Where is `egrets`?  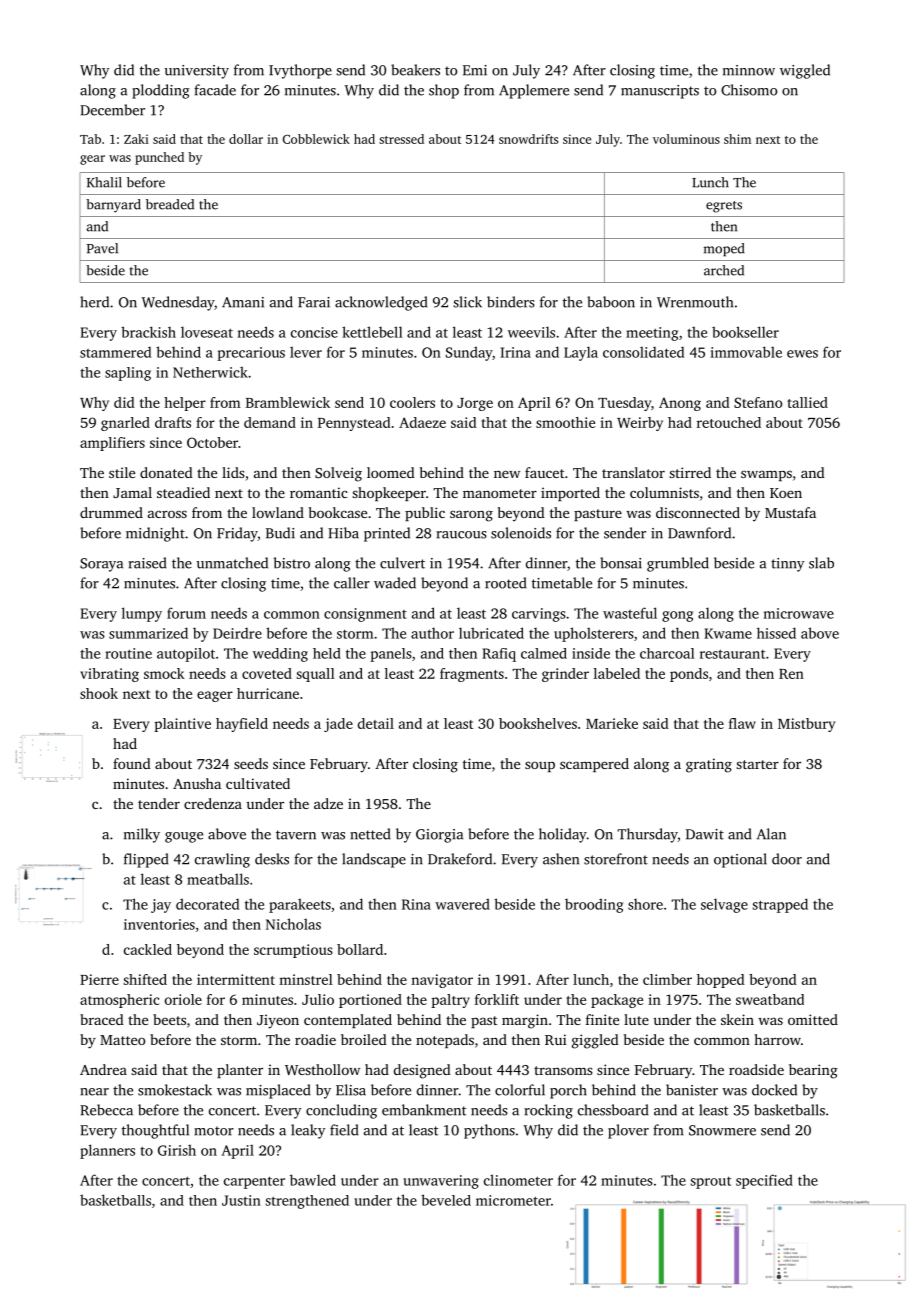 egrets is located at coordinates (724, 207).
